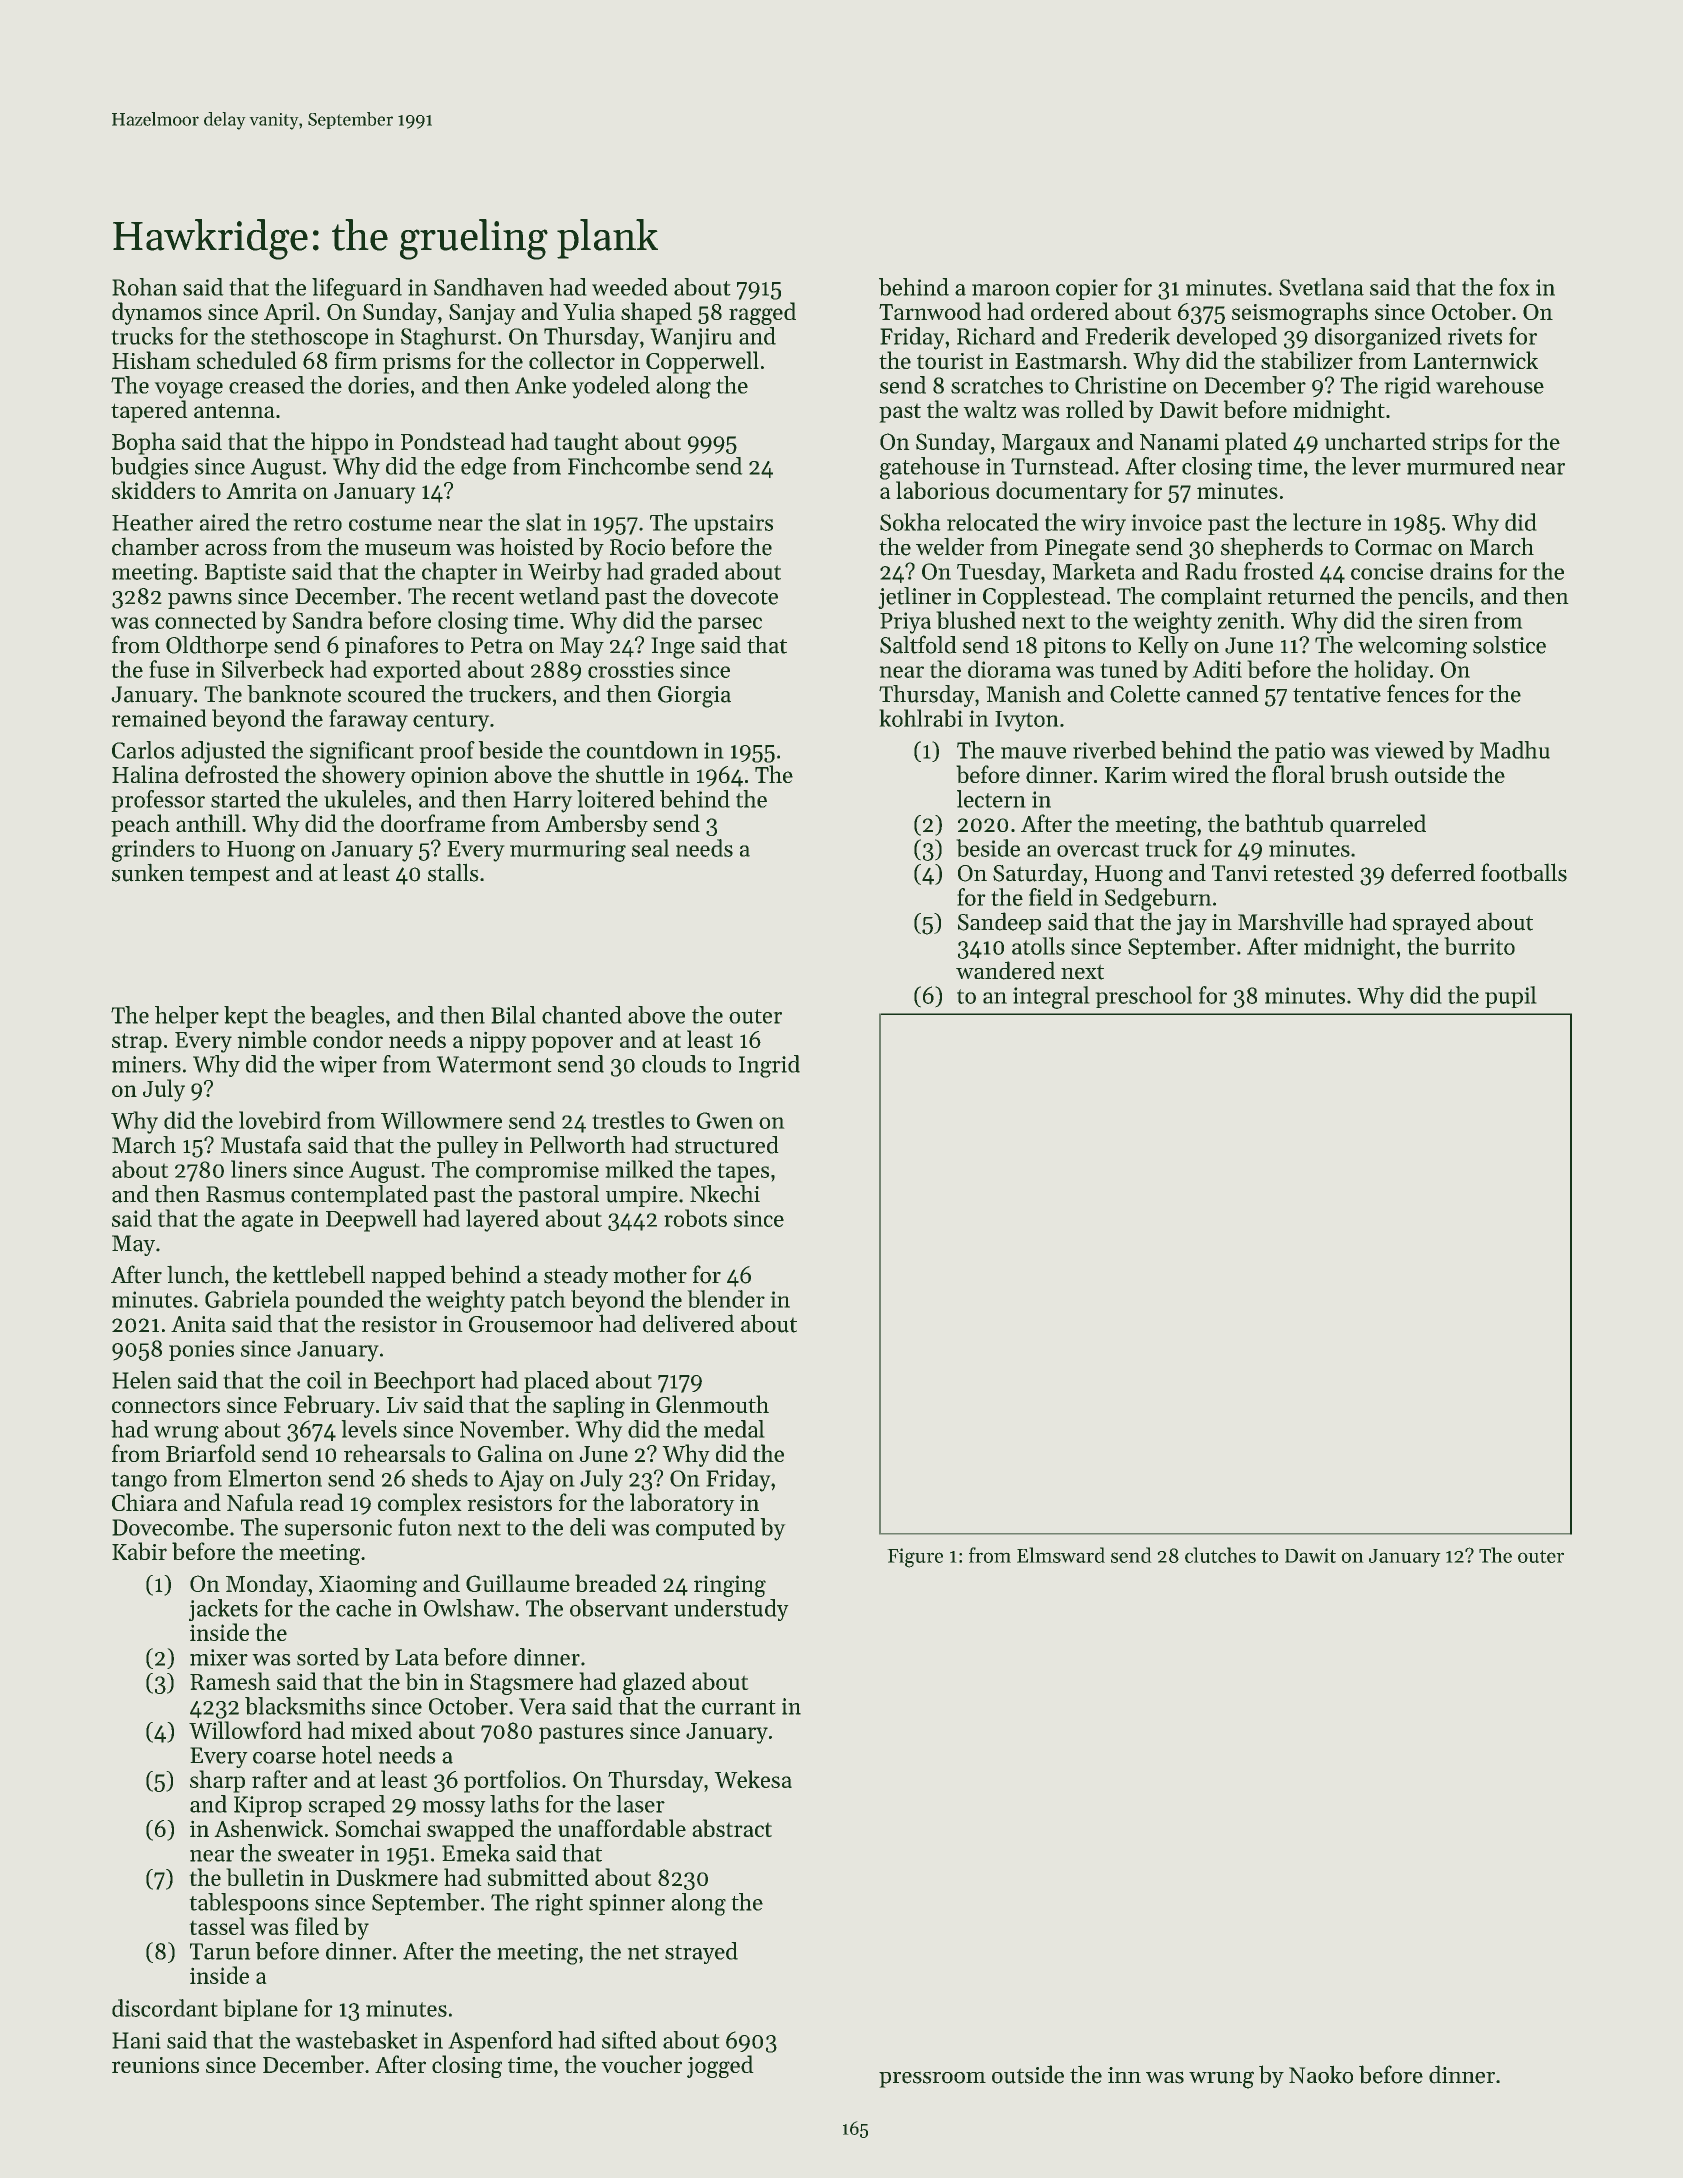 The image size is (1683, 2178). What do you see at coordinates (488, 287) in the screenshot?
I see `Sandhaven` at bounding box center [488, 287].
